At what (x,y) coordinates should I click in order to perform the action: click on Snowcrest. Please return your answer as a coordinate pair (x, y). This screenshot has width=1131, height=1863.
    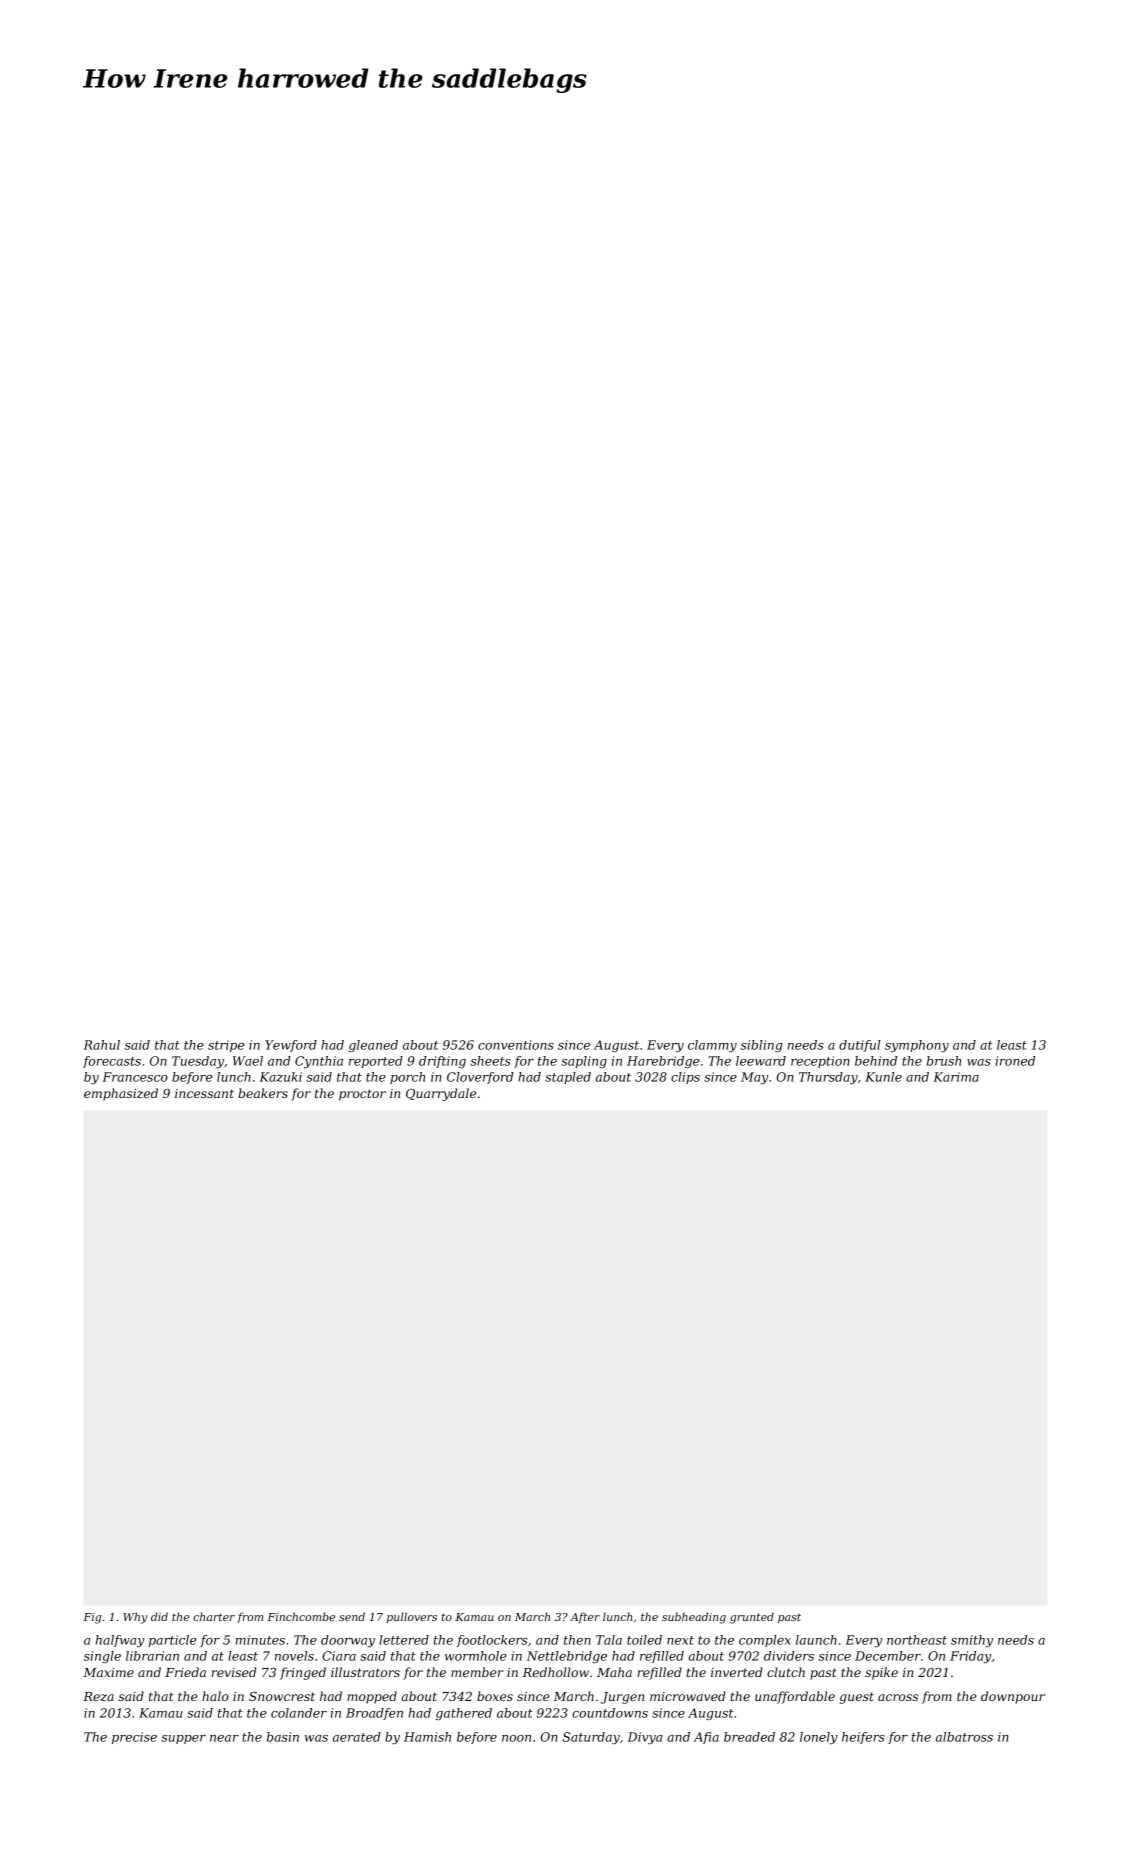
    Looking at the image, I should click on (282, 1696).
